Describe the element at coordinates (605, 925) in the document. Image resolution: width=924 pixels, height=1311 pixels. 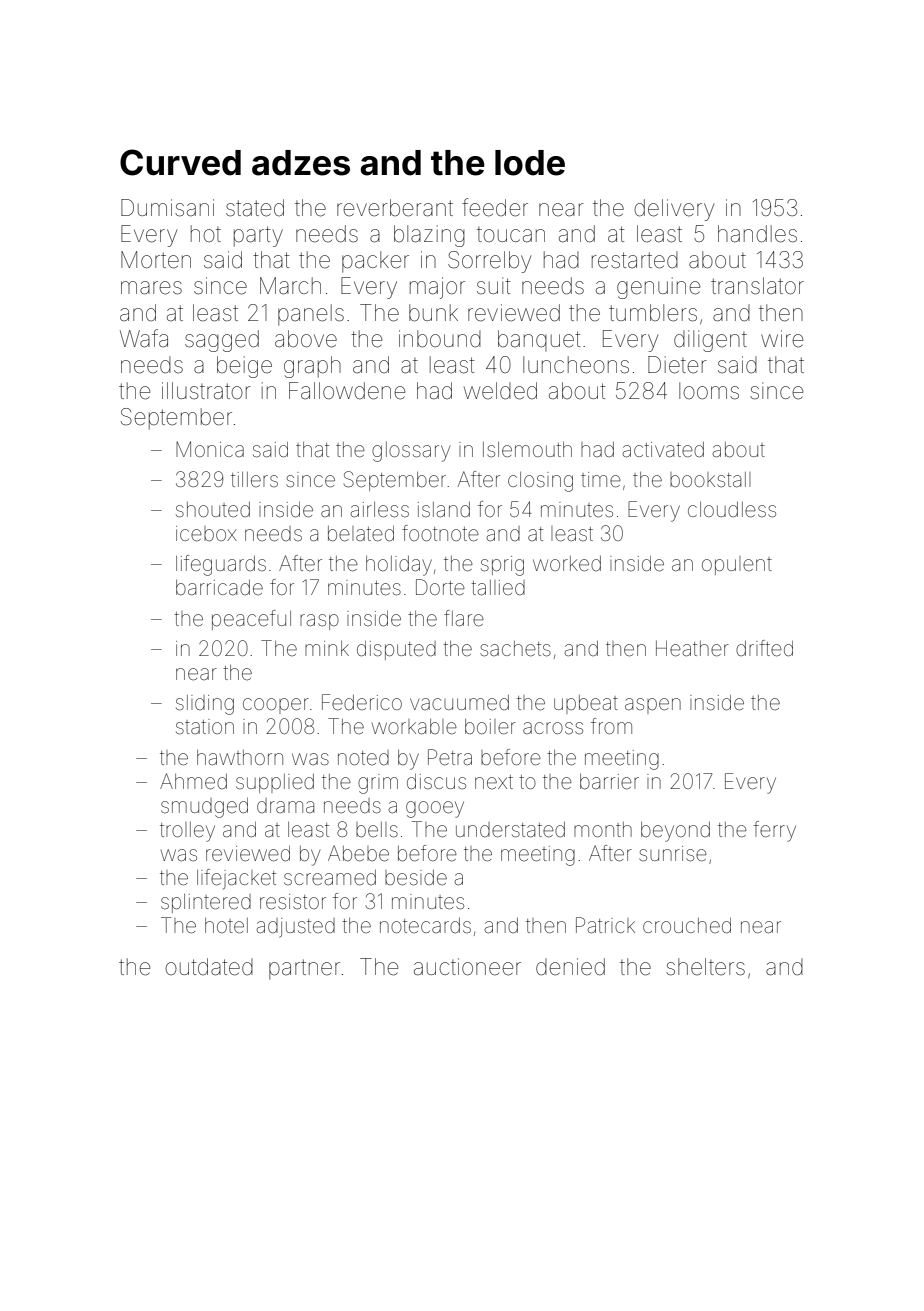
I see `Patrick` at that location.
